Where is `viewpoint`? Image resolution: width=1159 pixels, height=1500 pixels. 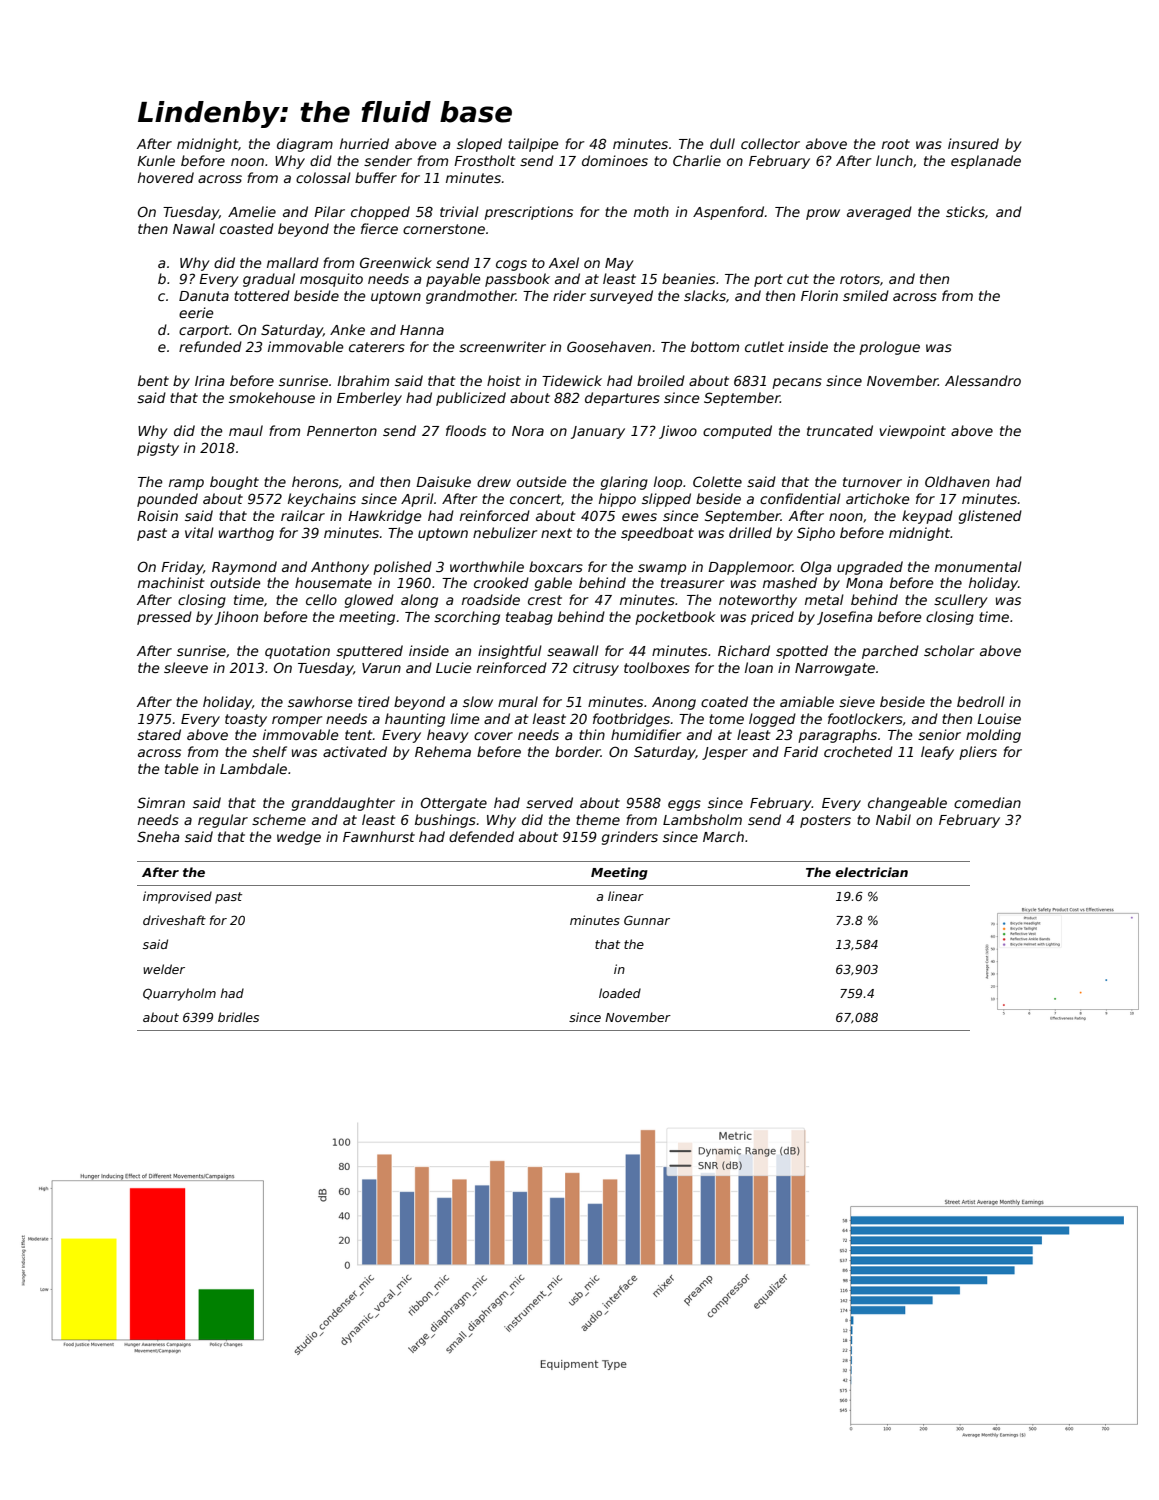 viewpoint is located at coordinates (912, 432).
